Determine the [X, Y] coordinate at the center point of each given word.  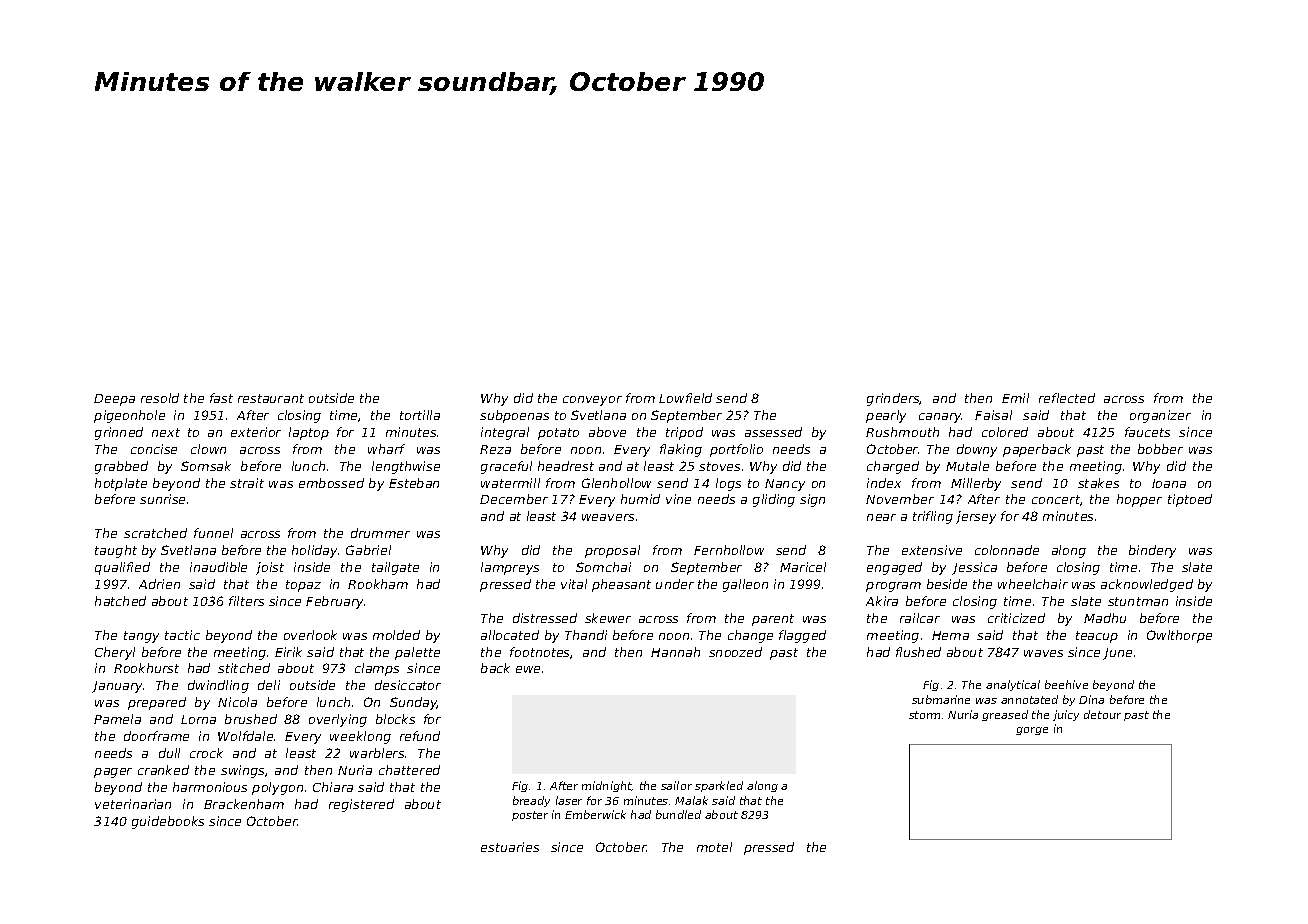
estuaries [510, 847]
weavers [608, 517]
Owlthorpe [1179, 636]
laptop [309, 433]
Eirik [288, 652]
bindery [1152, 551]
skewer [608, 618]
